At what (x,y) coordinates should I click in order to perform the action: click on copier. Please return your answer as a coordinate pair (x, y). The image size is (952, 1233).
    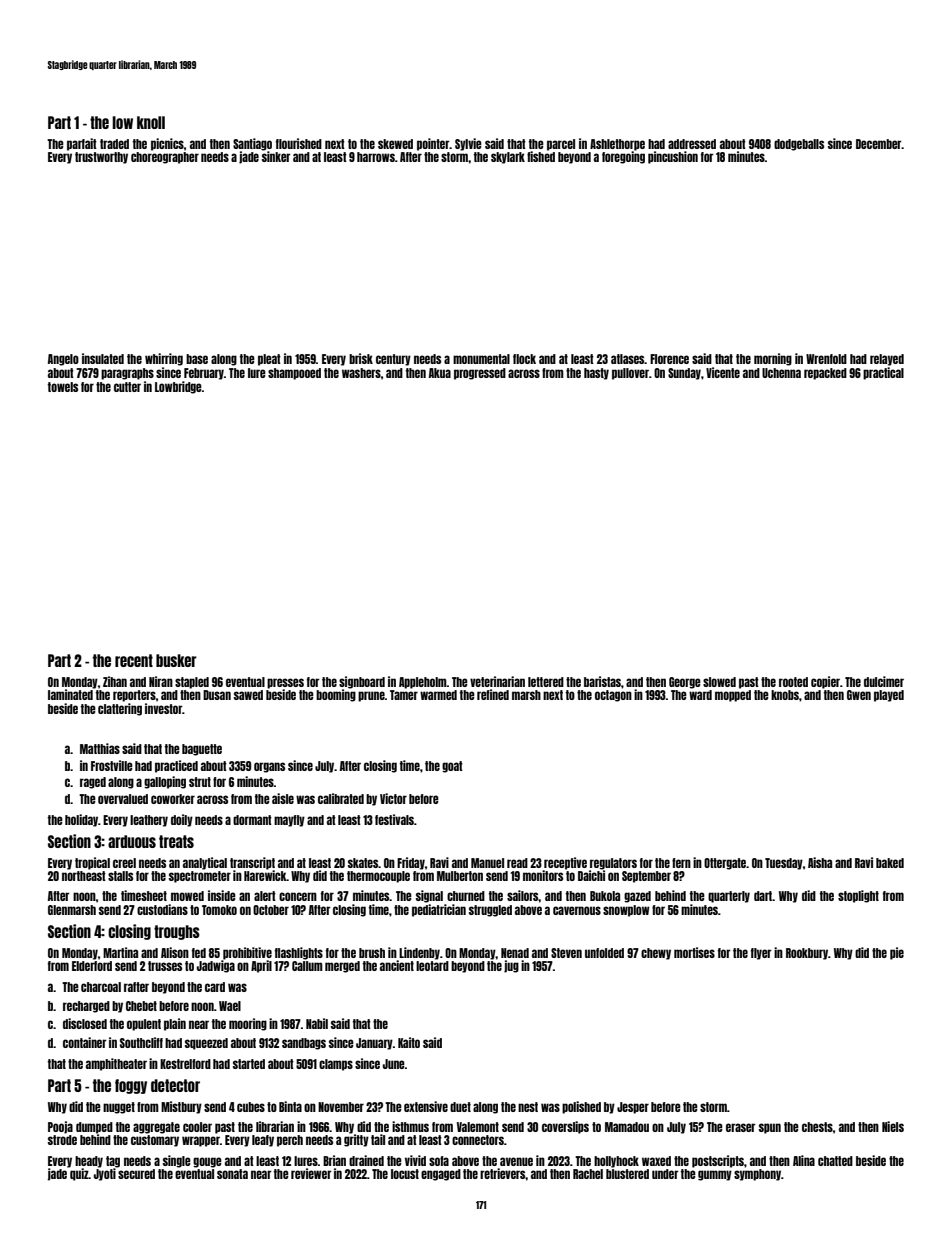
    Looking at the image, I should click on (825, 682).
